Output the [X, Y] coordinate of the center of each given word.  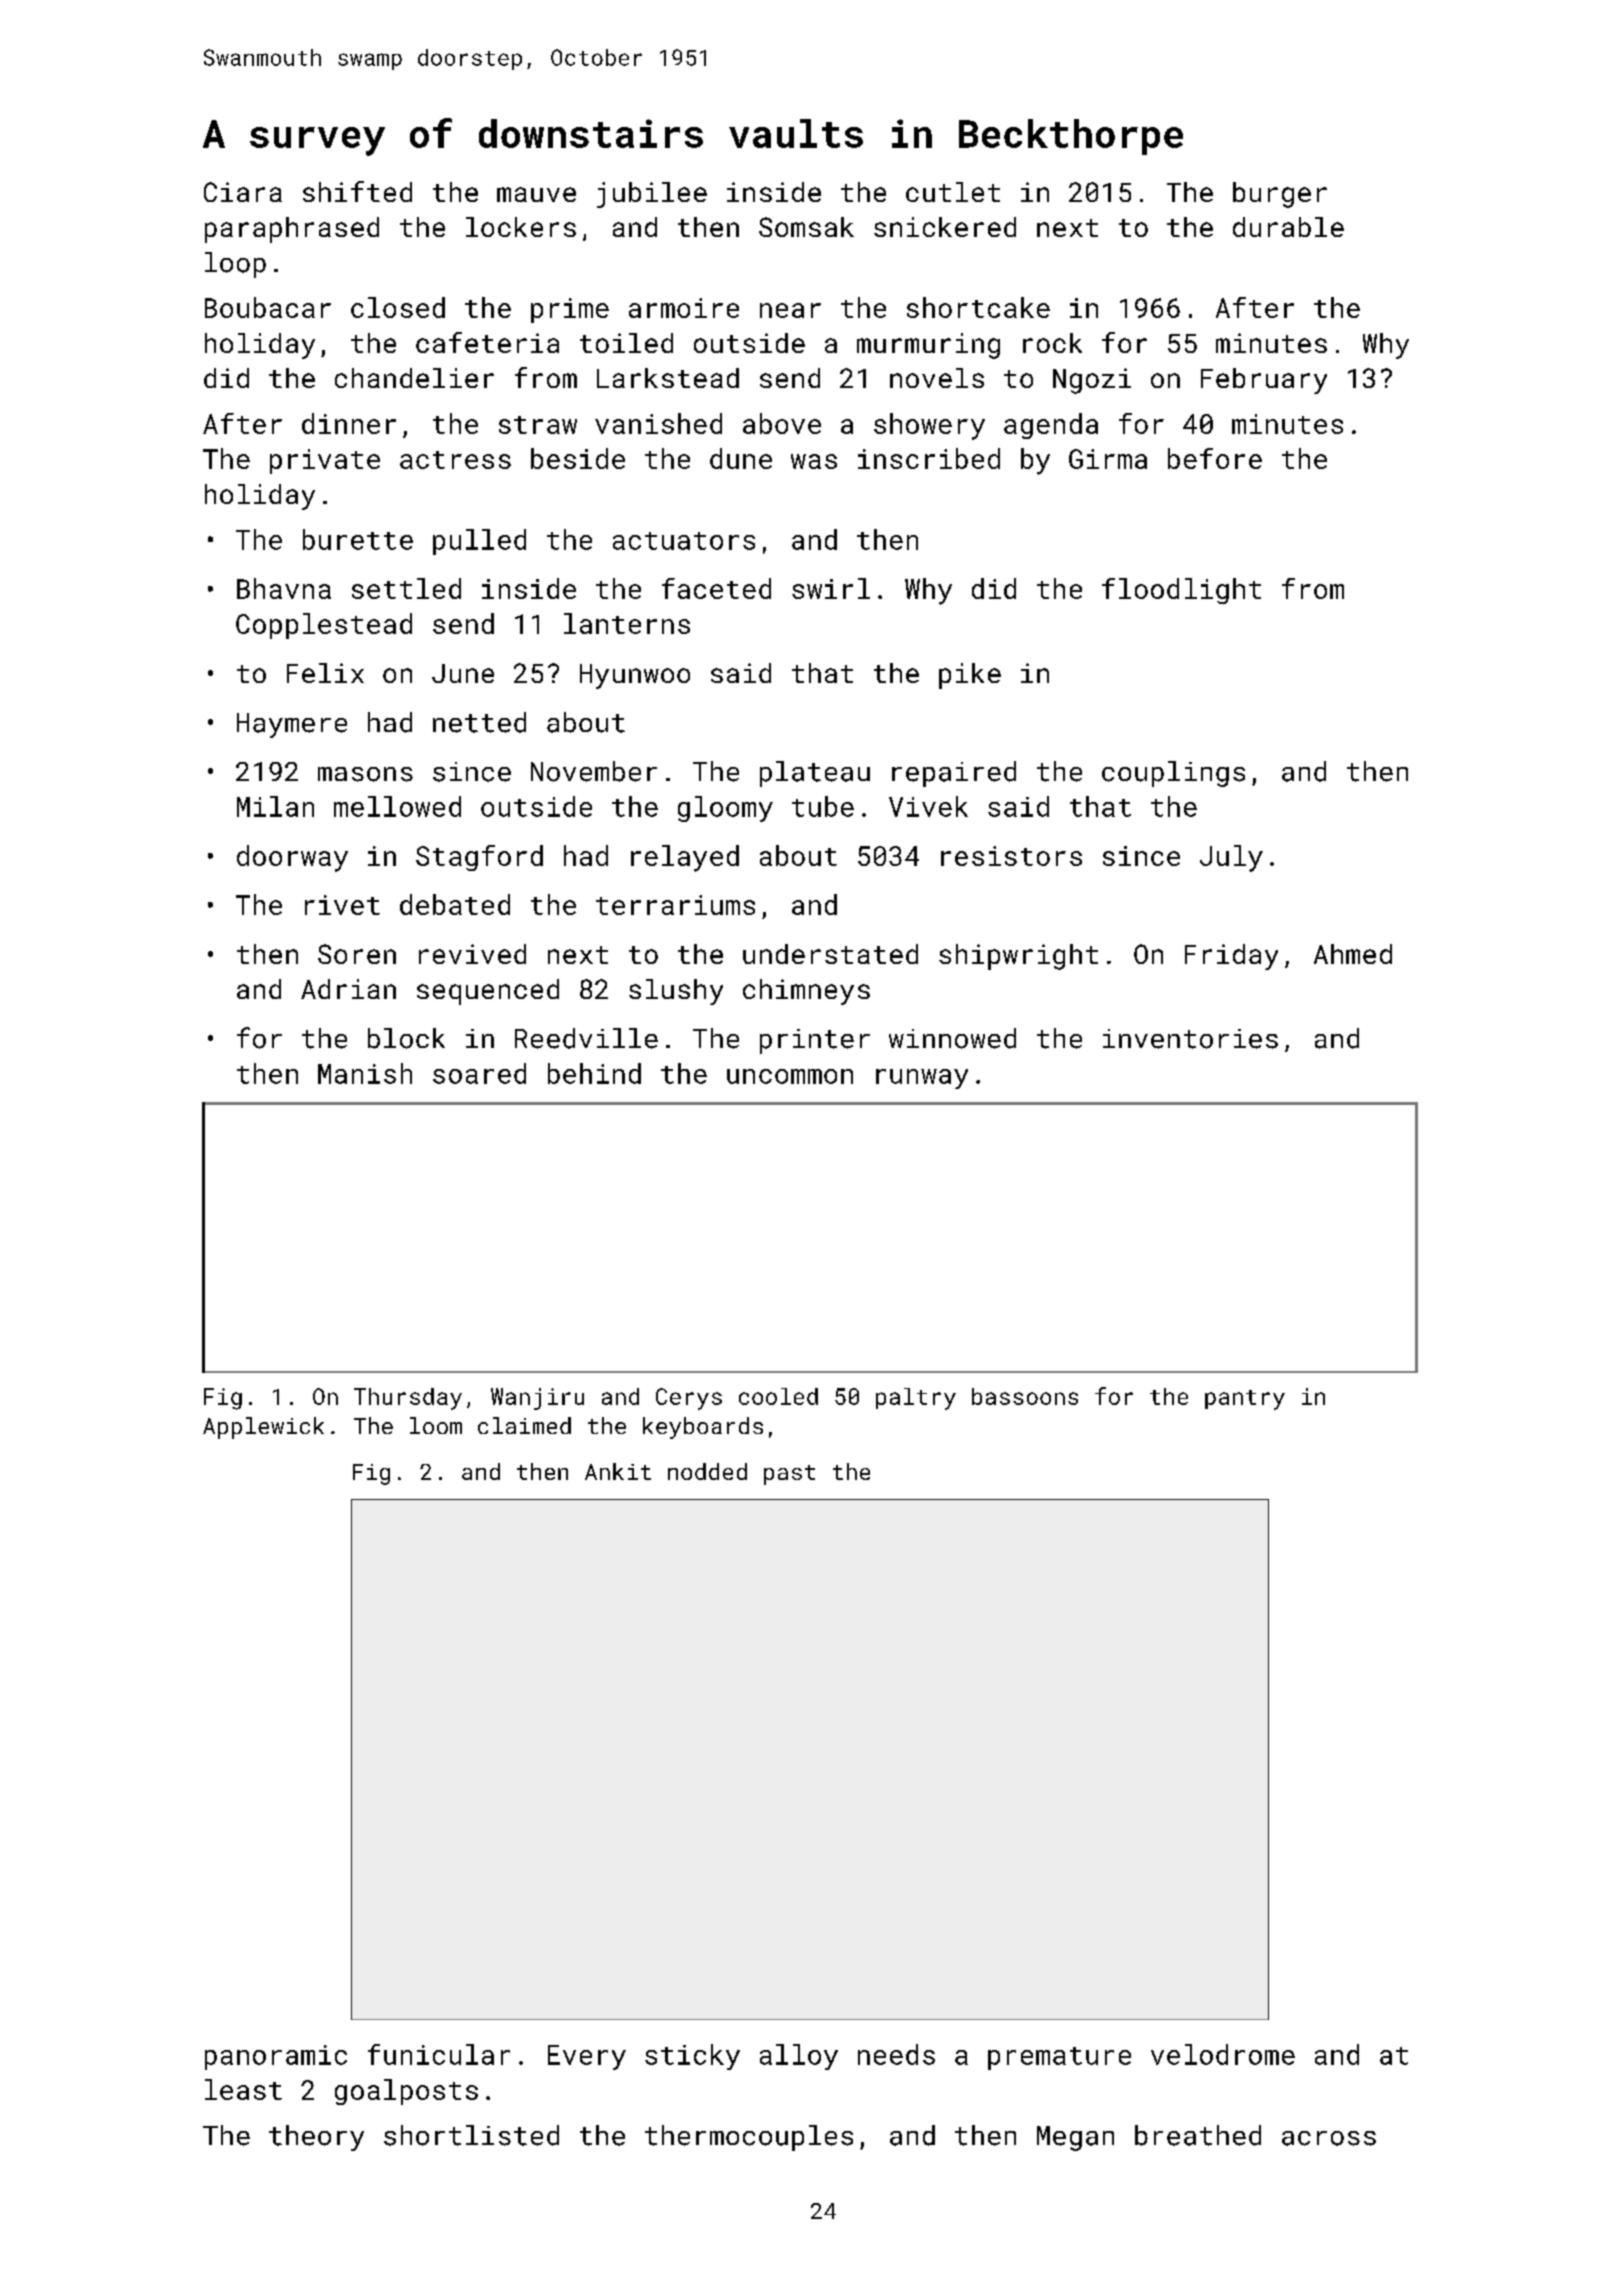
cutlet [953, 192]
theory [316, 2138]
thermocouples [749, 2138]
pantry [1245, 1400]
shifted [357, 191]
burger [1280, 195]
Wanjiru [537, 1399]
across [1329, 2138]
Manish [365, 1073]
